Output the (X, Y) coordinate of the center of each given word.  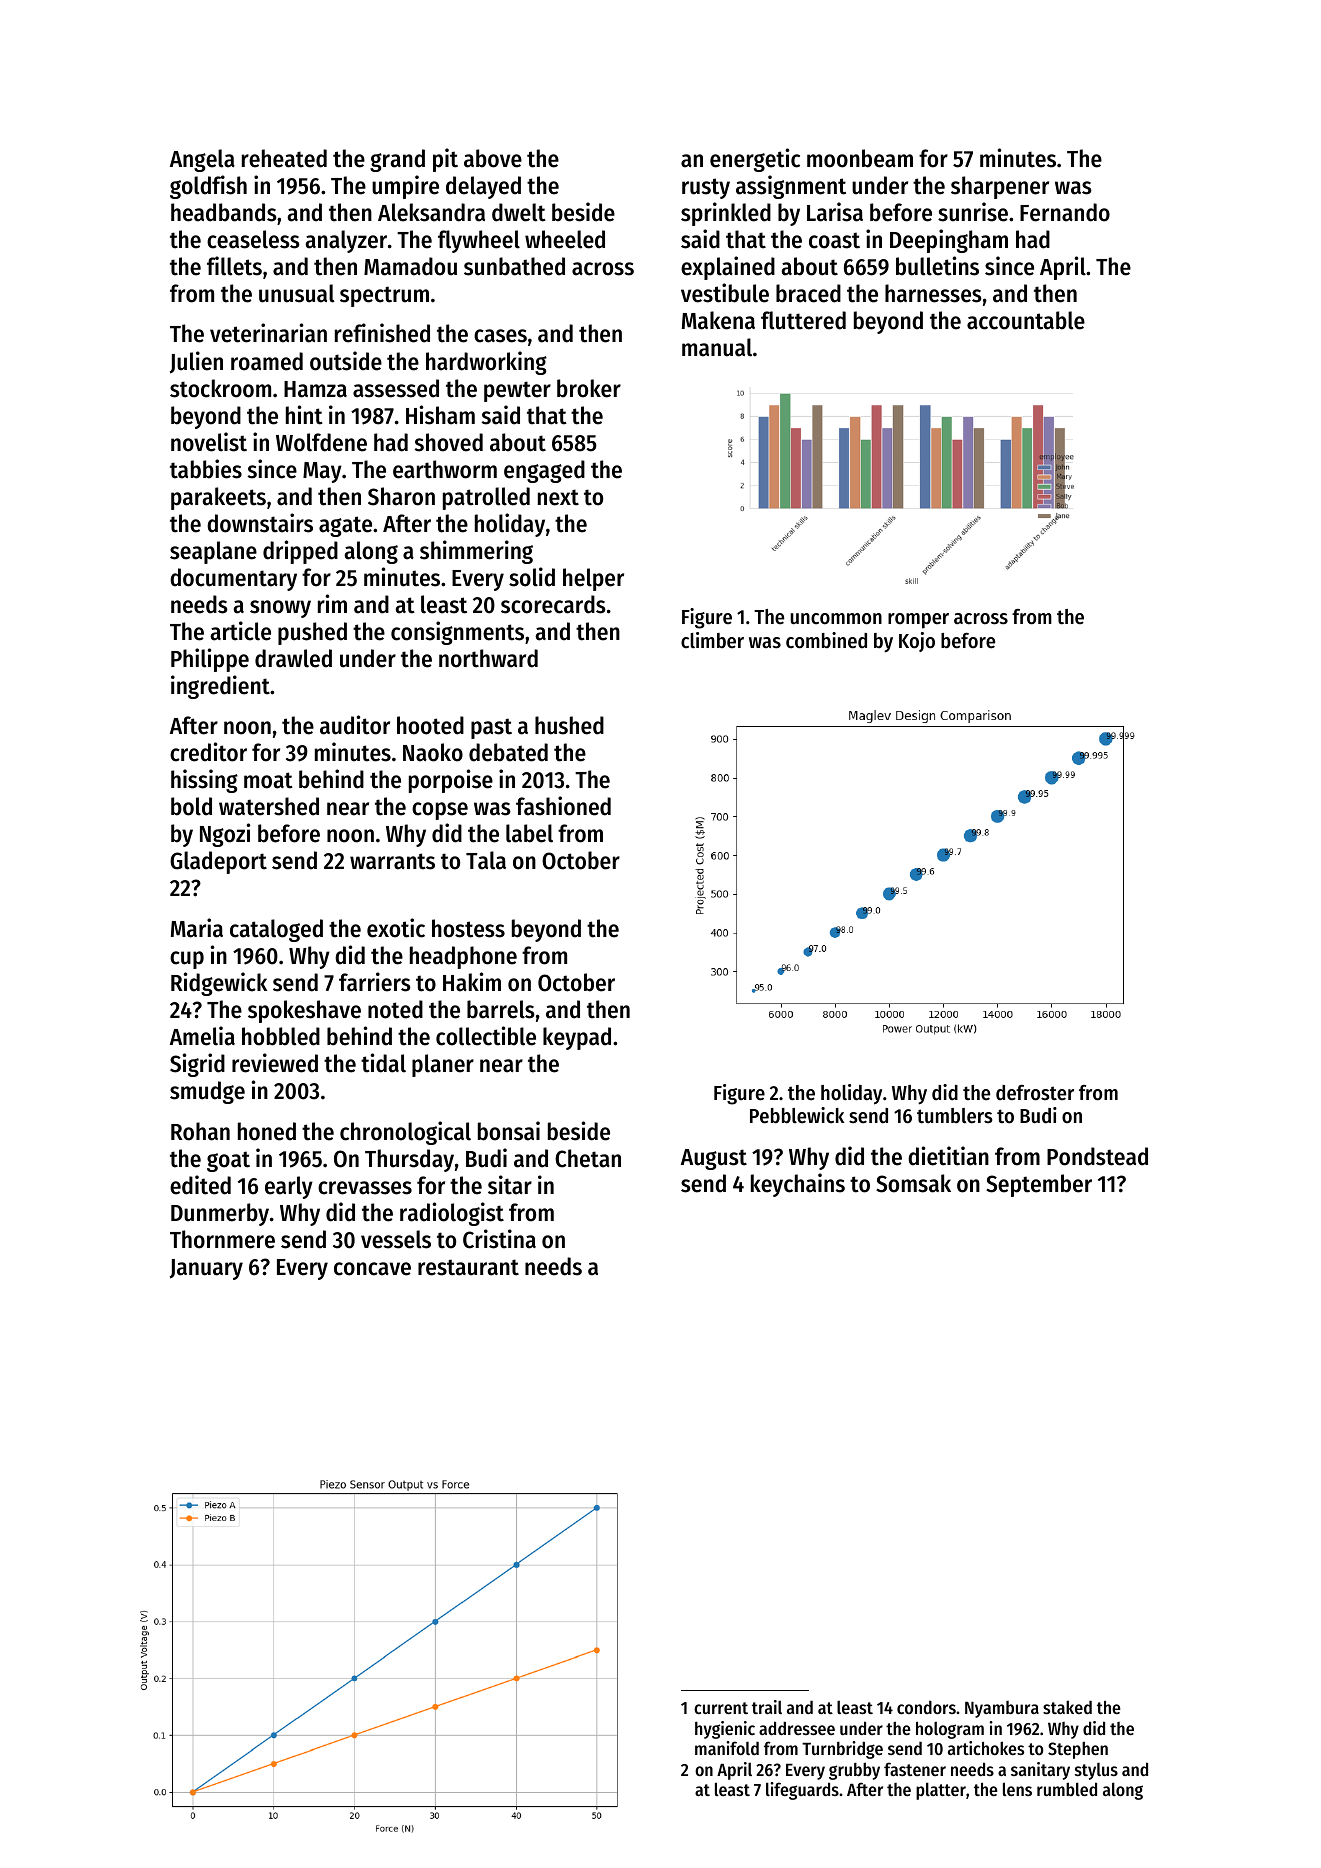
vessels (396, 1239)
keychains (798, 1185)
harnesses (933, 293)
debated (508, 752)
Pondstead (1097, 1156)
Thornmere (222, 1239)
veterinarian (268, 333)
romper (918, 621)
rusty (706, 188)
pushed (312, 633)
